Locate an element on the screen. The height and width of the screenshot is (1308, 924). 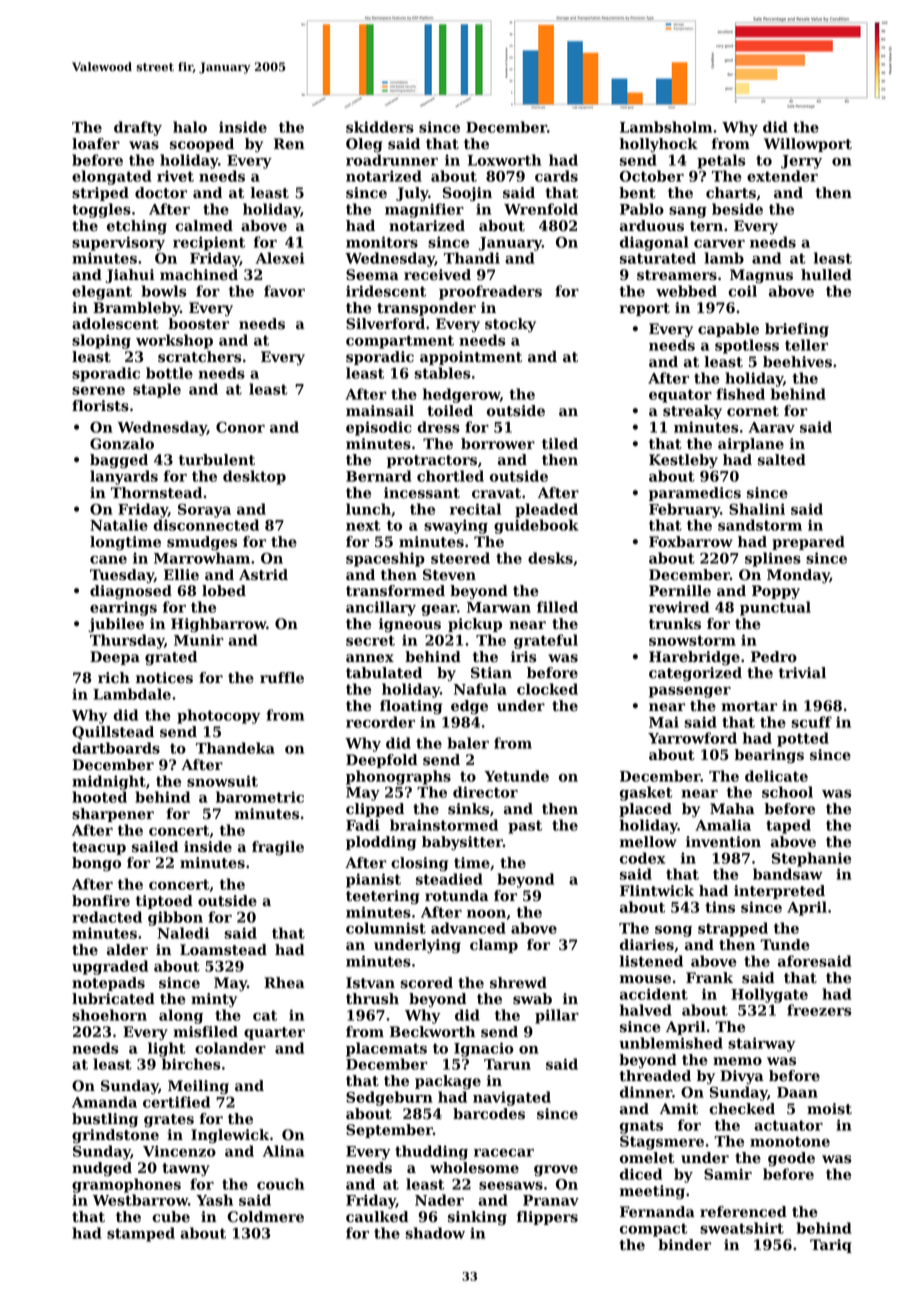
fished is located at coordinates (740, 394).
